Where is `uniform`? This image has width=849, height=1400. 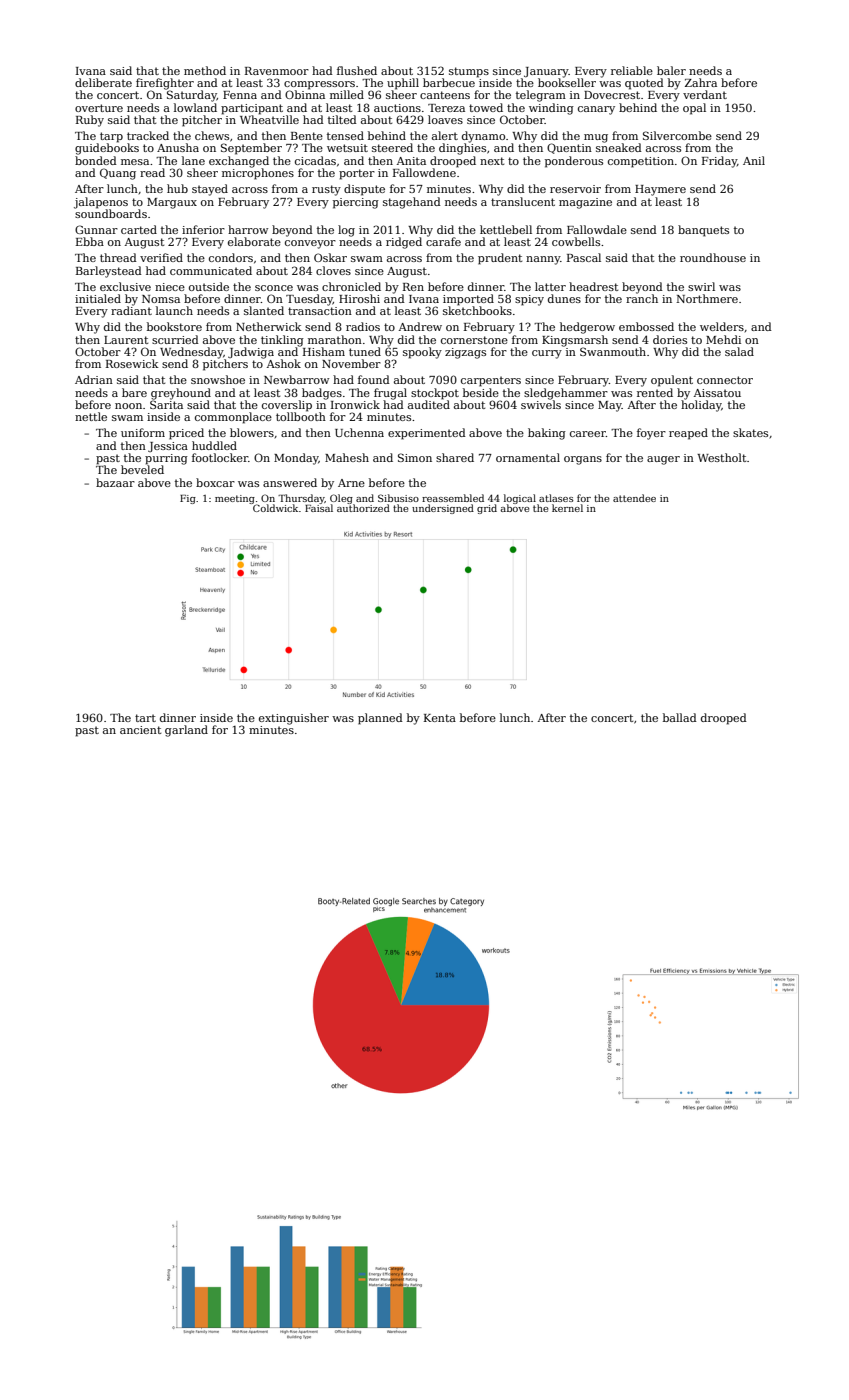 uniform is located at coordinates (143, 432).
